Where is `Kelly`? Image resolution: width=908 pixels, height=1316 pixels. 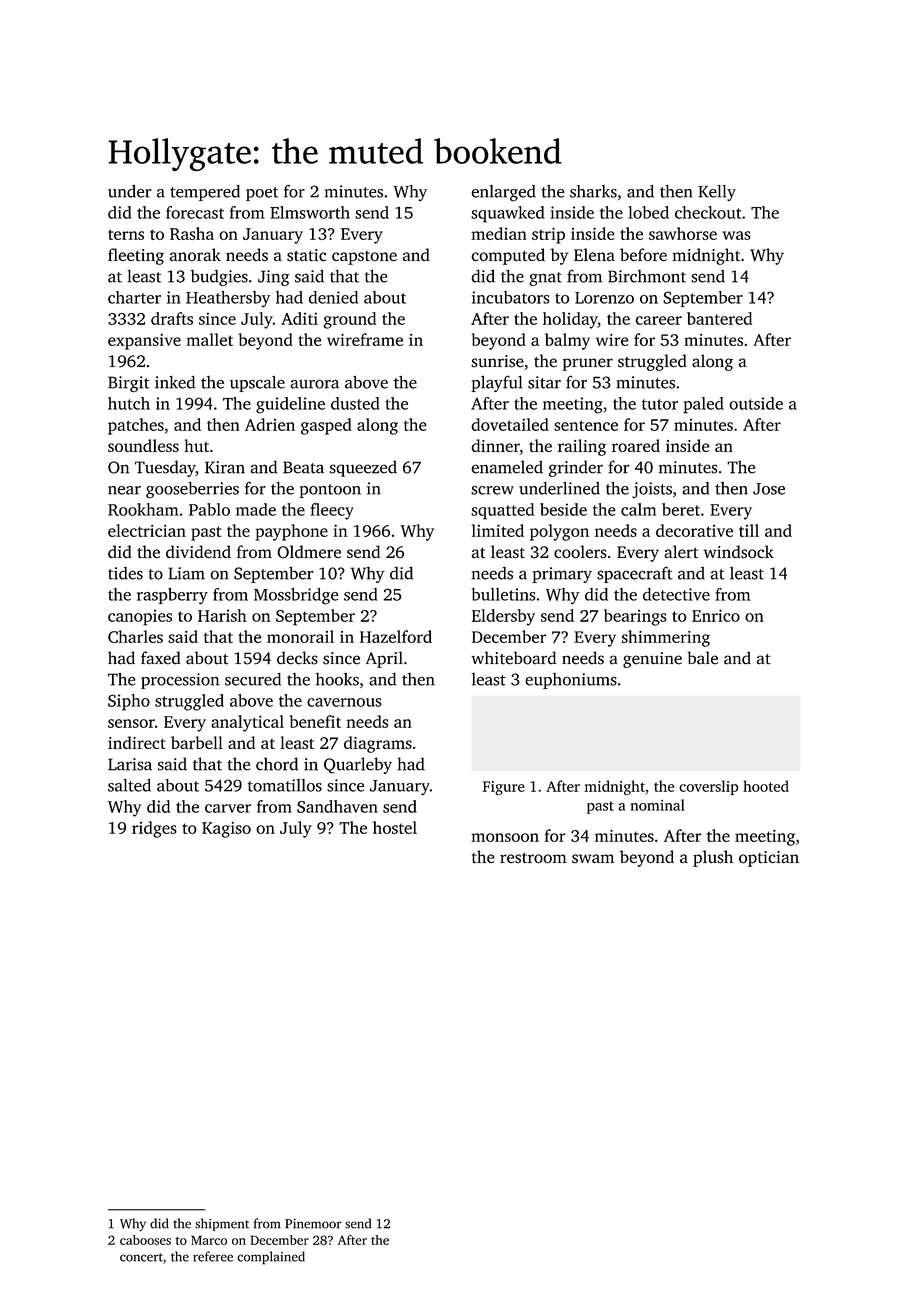
Kelly is located at coordinates (717, 193).
